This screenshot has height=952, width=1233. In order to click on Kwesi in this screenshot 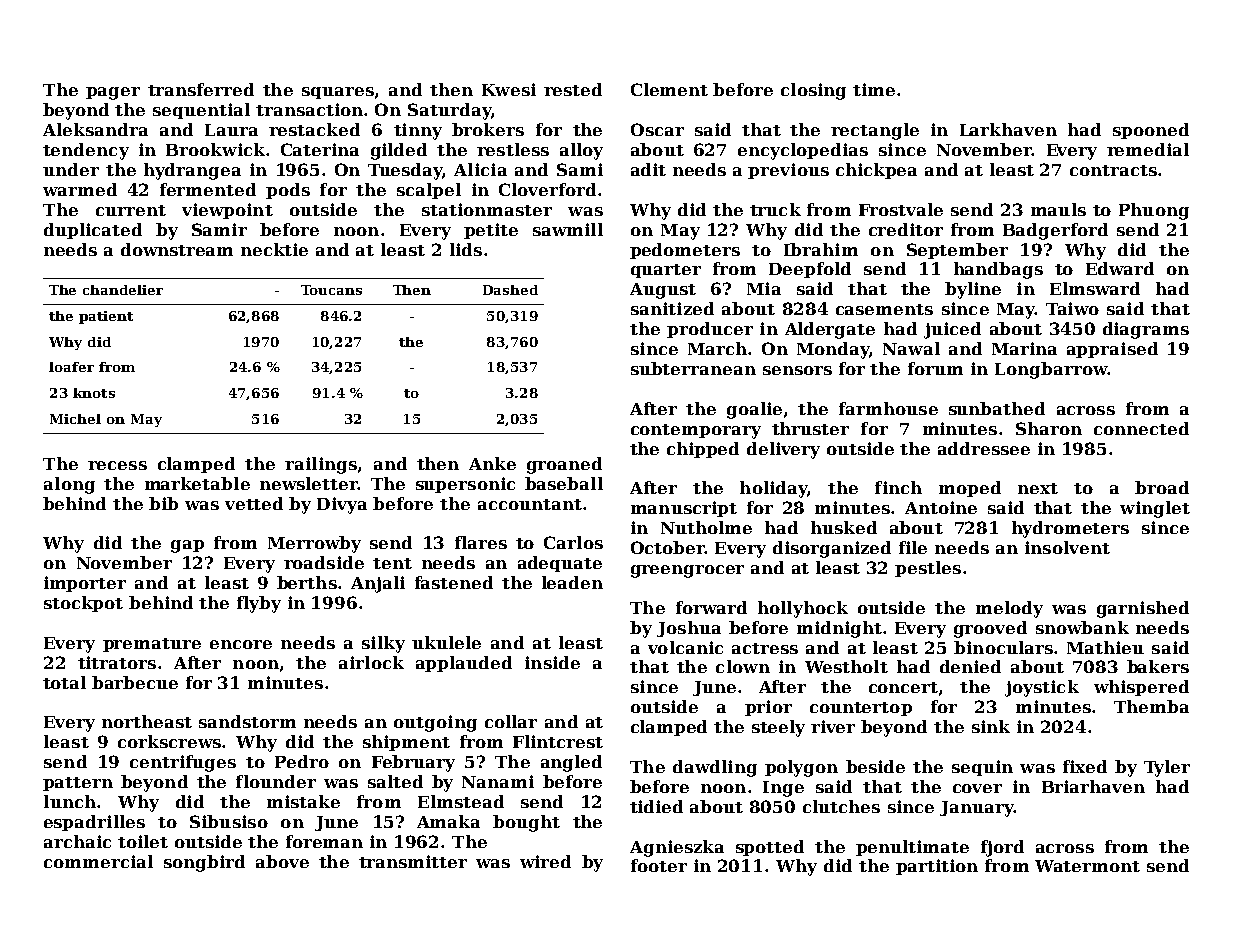, I will do `click(509, 89)`.
